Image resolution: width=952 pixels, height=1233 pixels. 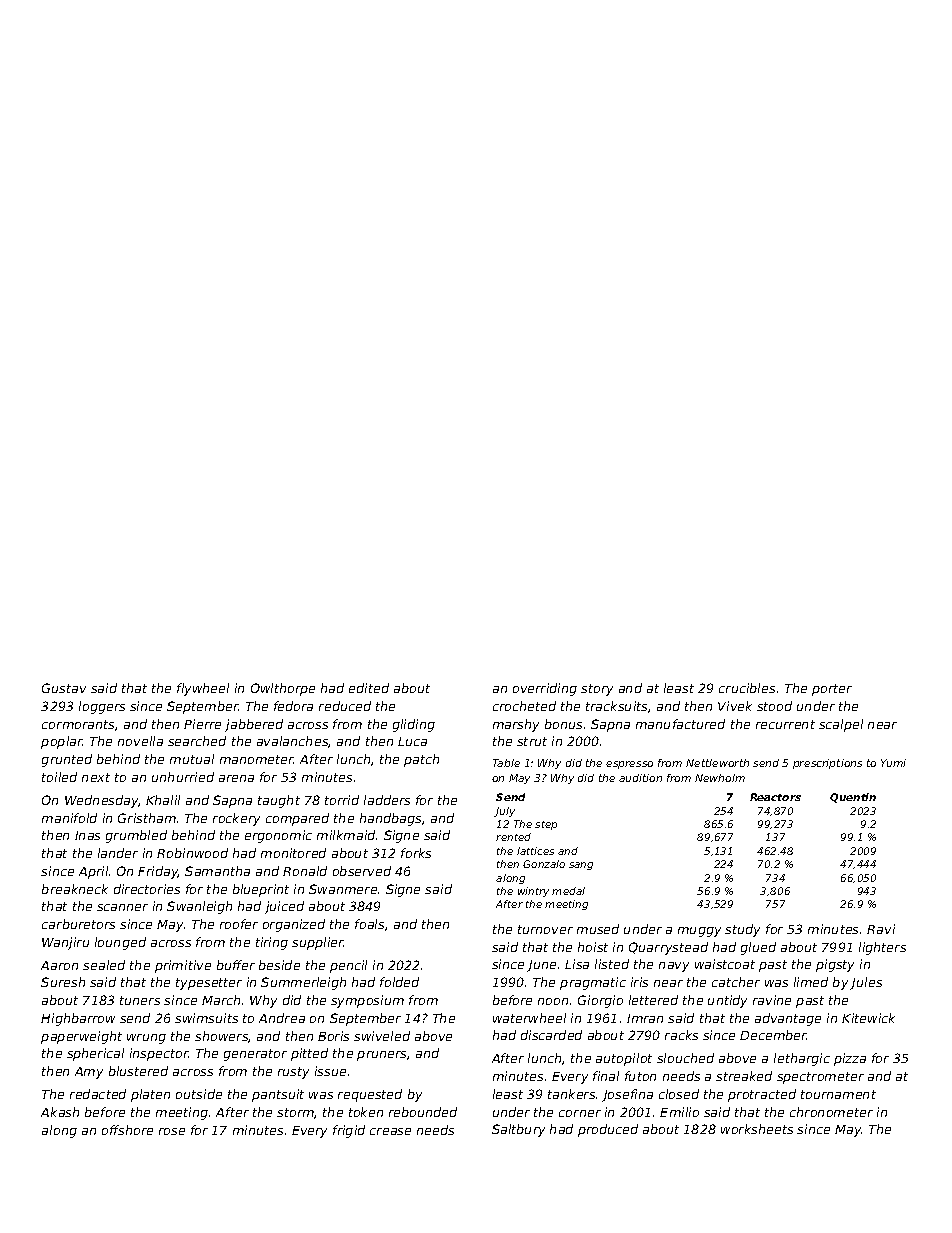 I want to click on Kitewick, so click(x=868, y=1018).
